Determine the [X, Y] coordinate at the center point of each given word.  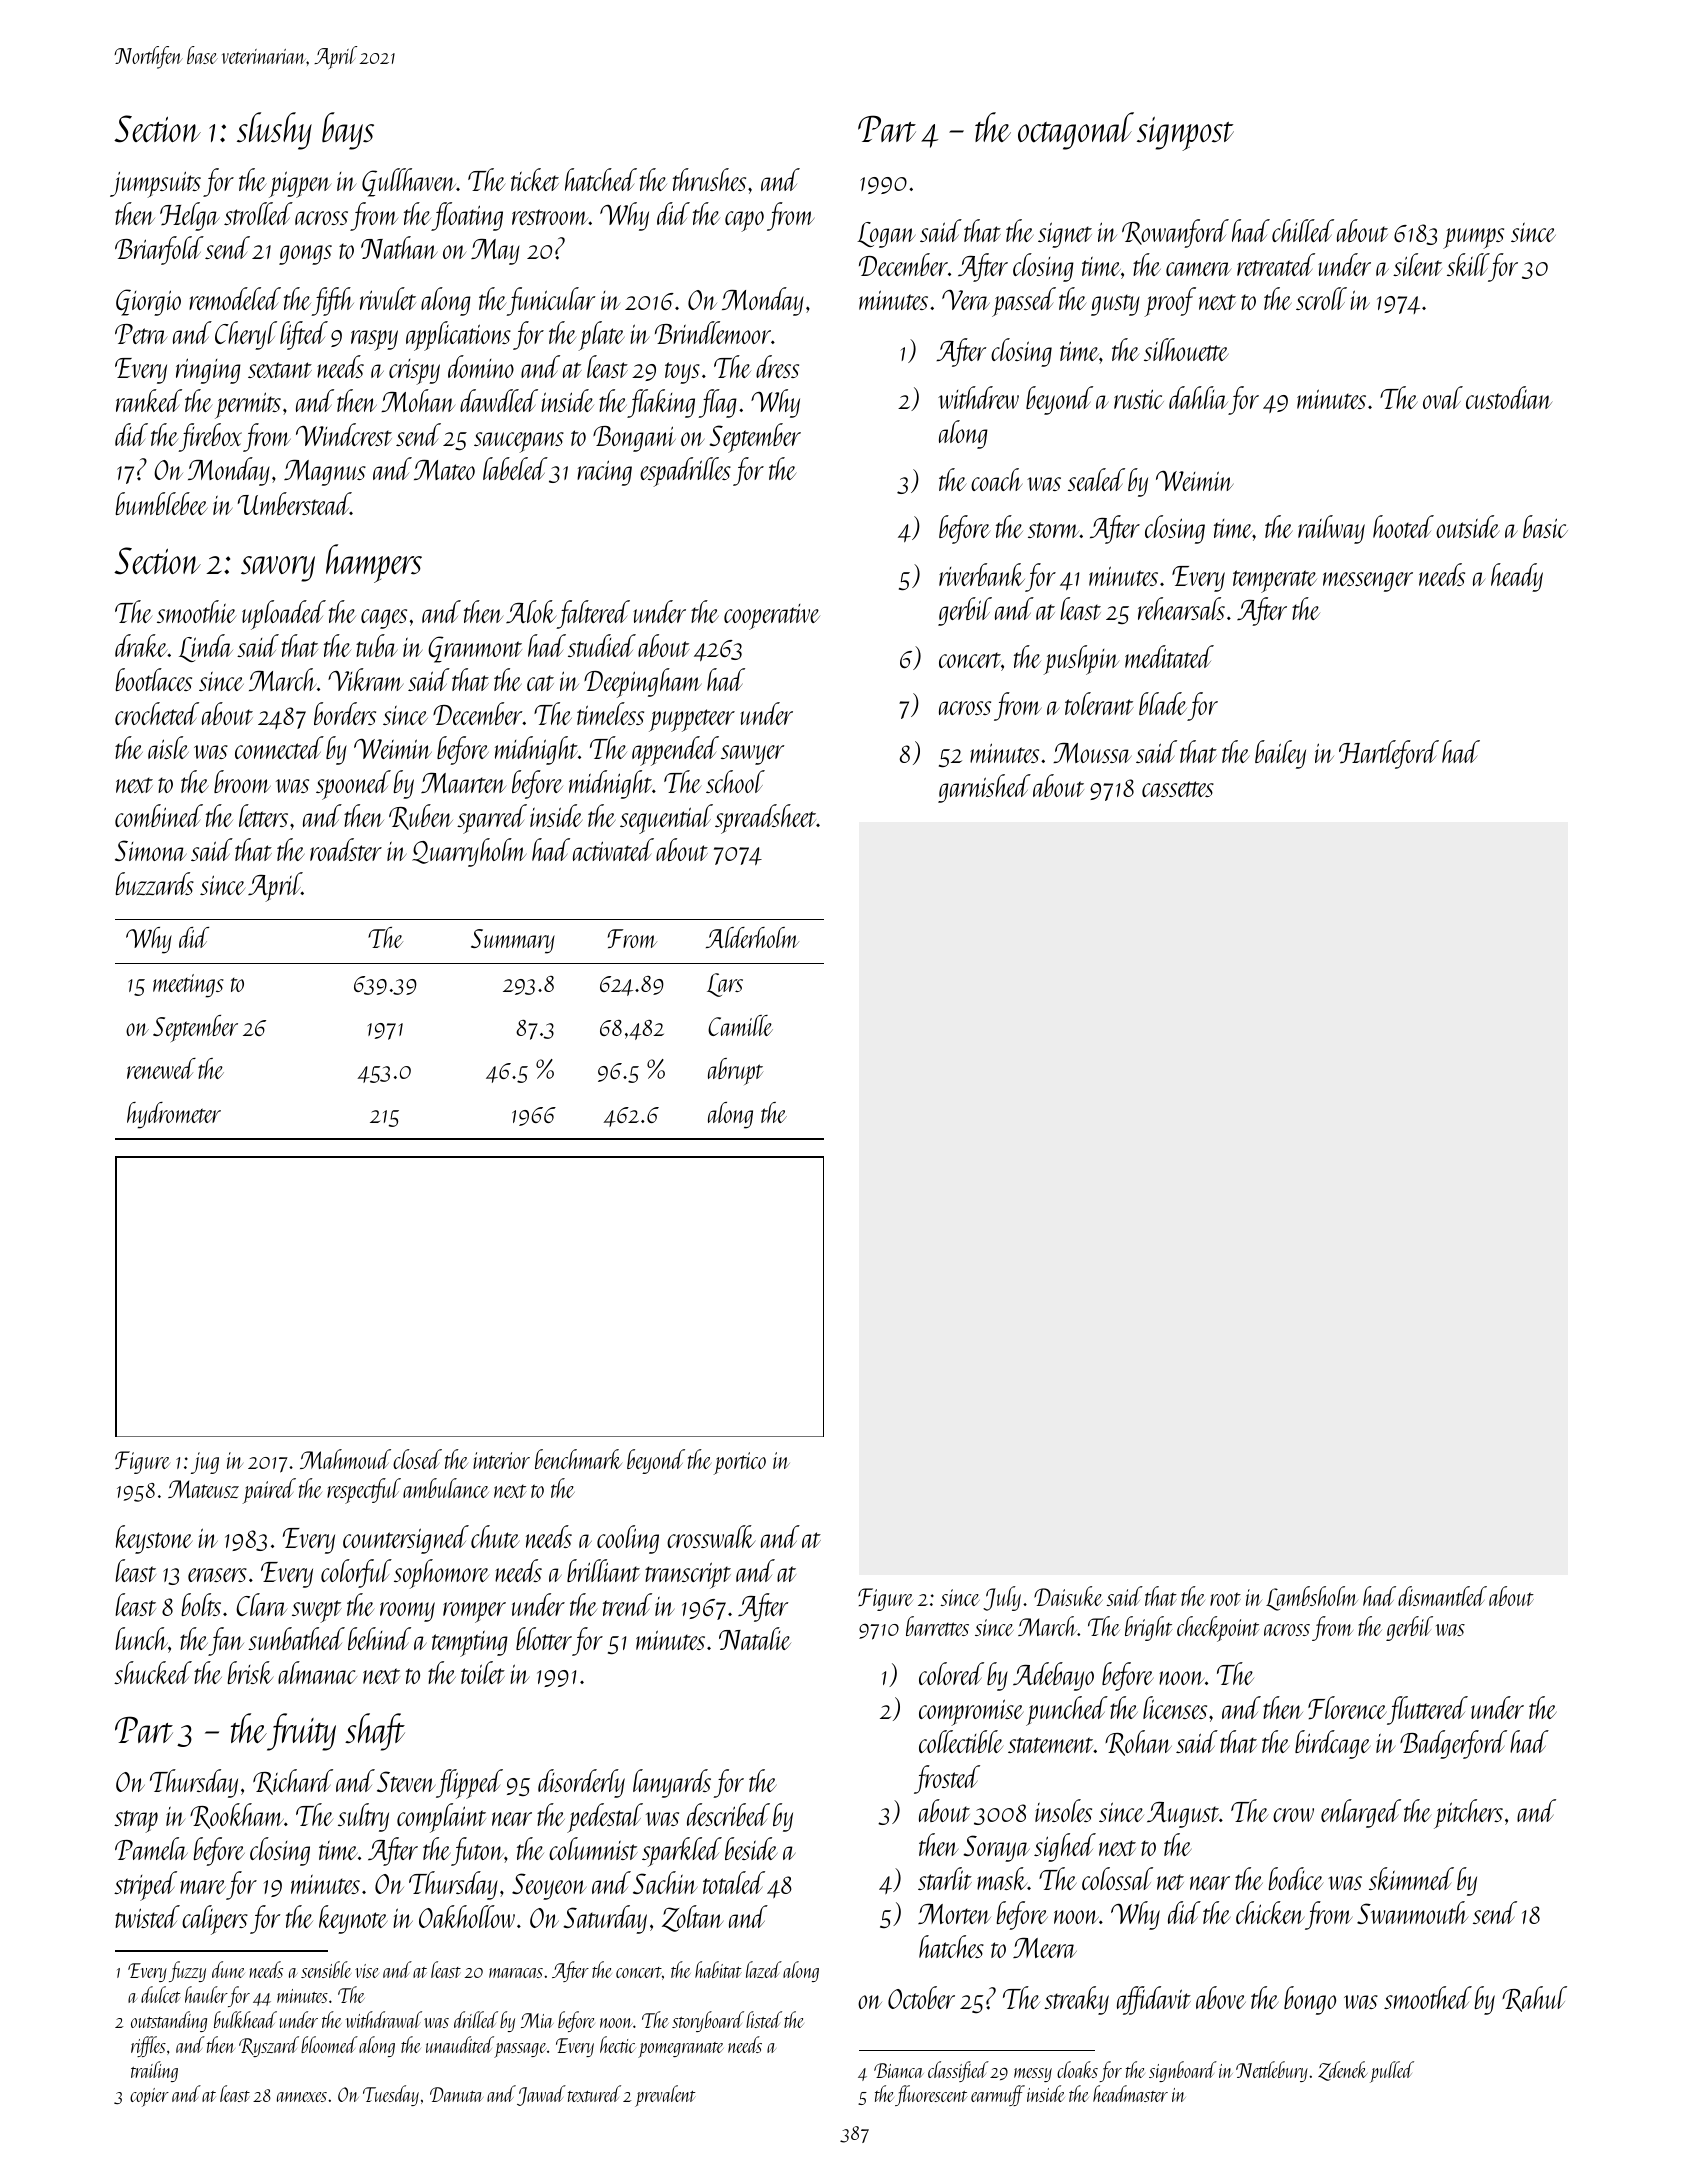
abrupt [735, 1071]
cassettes [1178, 789]
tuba [376, 645]
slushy [274, 131]
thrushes [709, 179]
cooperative [772, 617]
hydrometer [174, 1115]
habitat [718, 1969]
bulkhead [245, 2019]
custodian [1509, 397]
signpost [1185, 134]
